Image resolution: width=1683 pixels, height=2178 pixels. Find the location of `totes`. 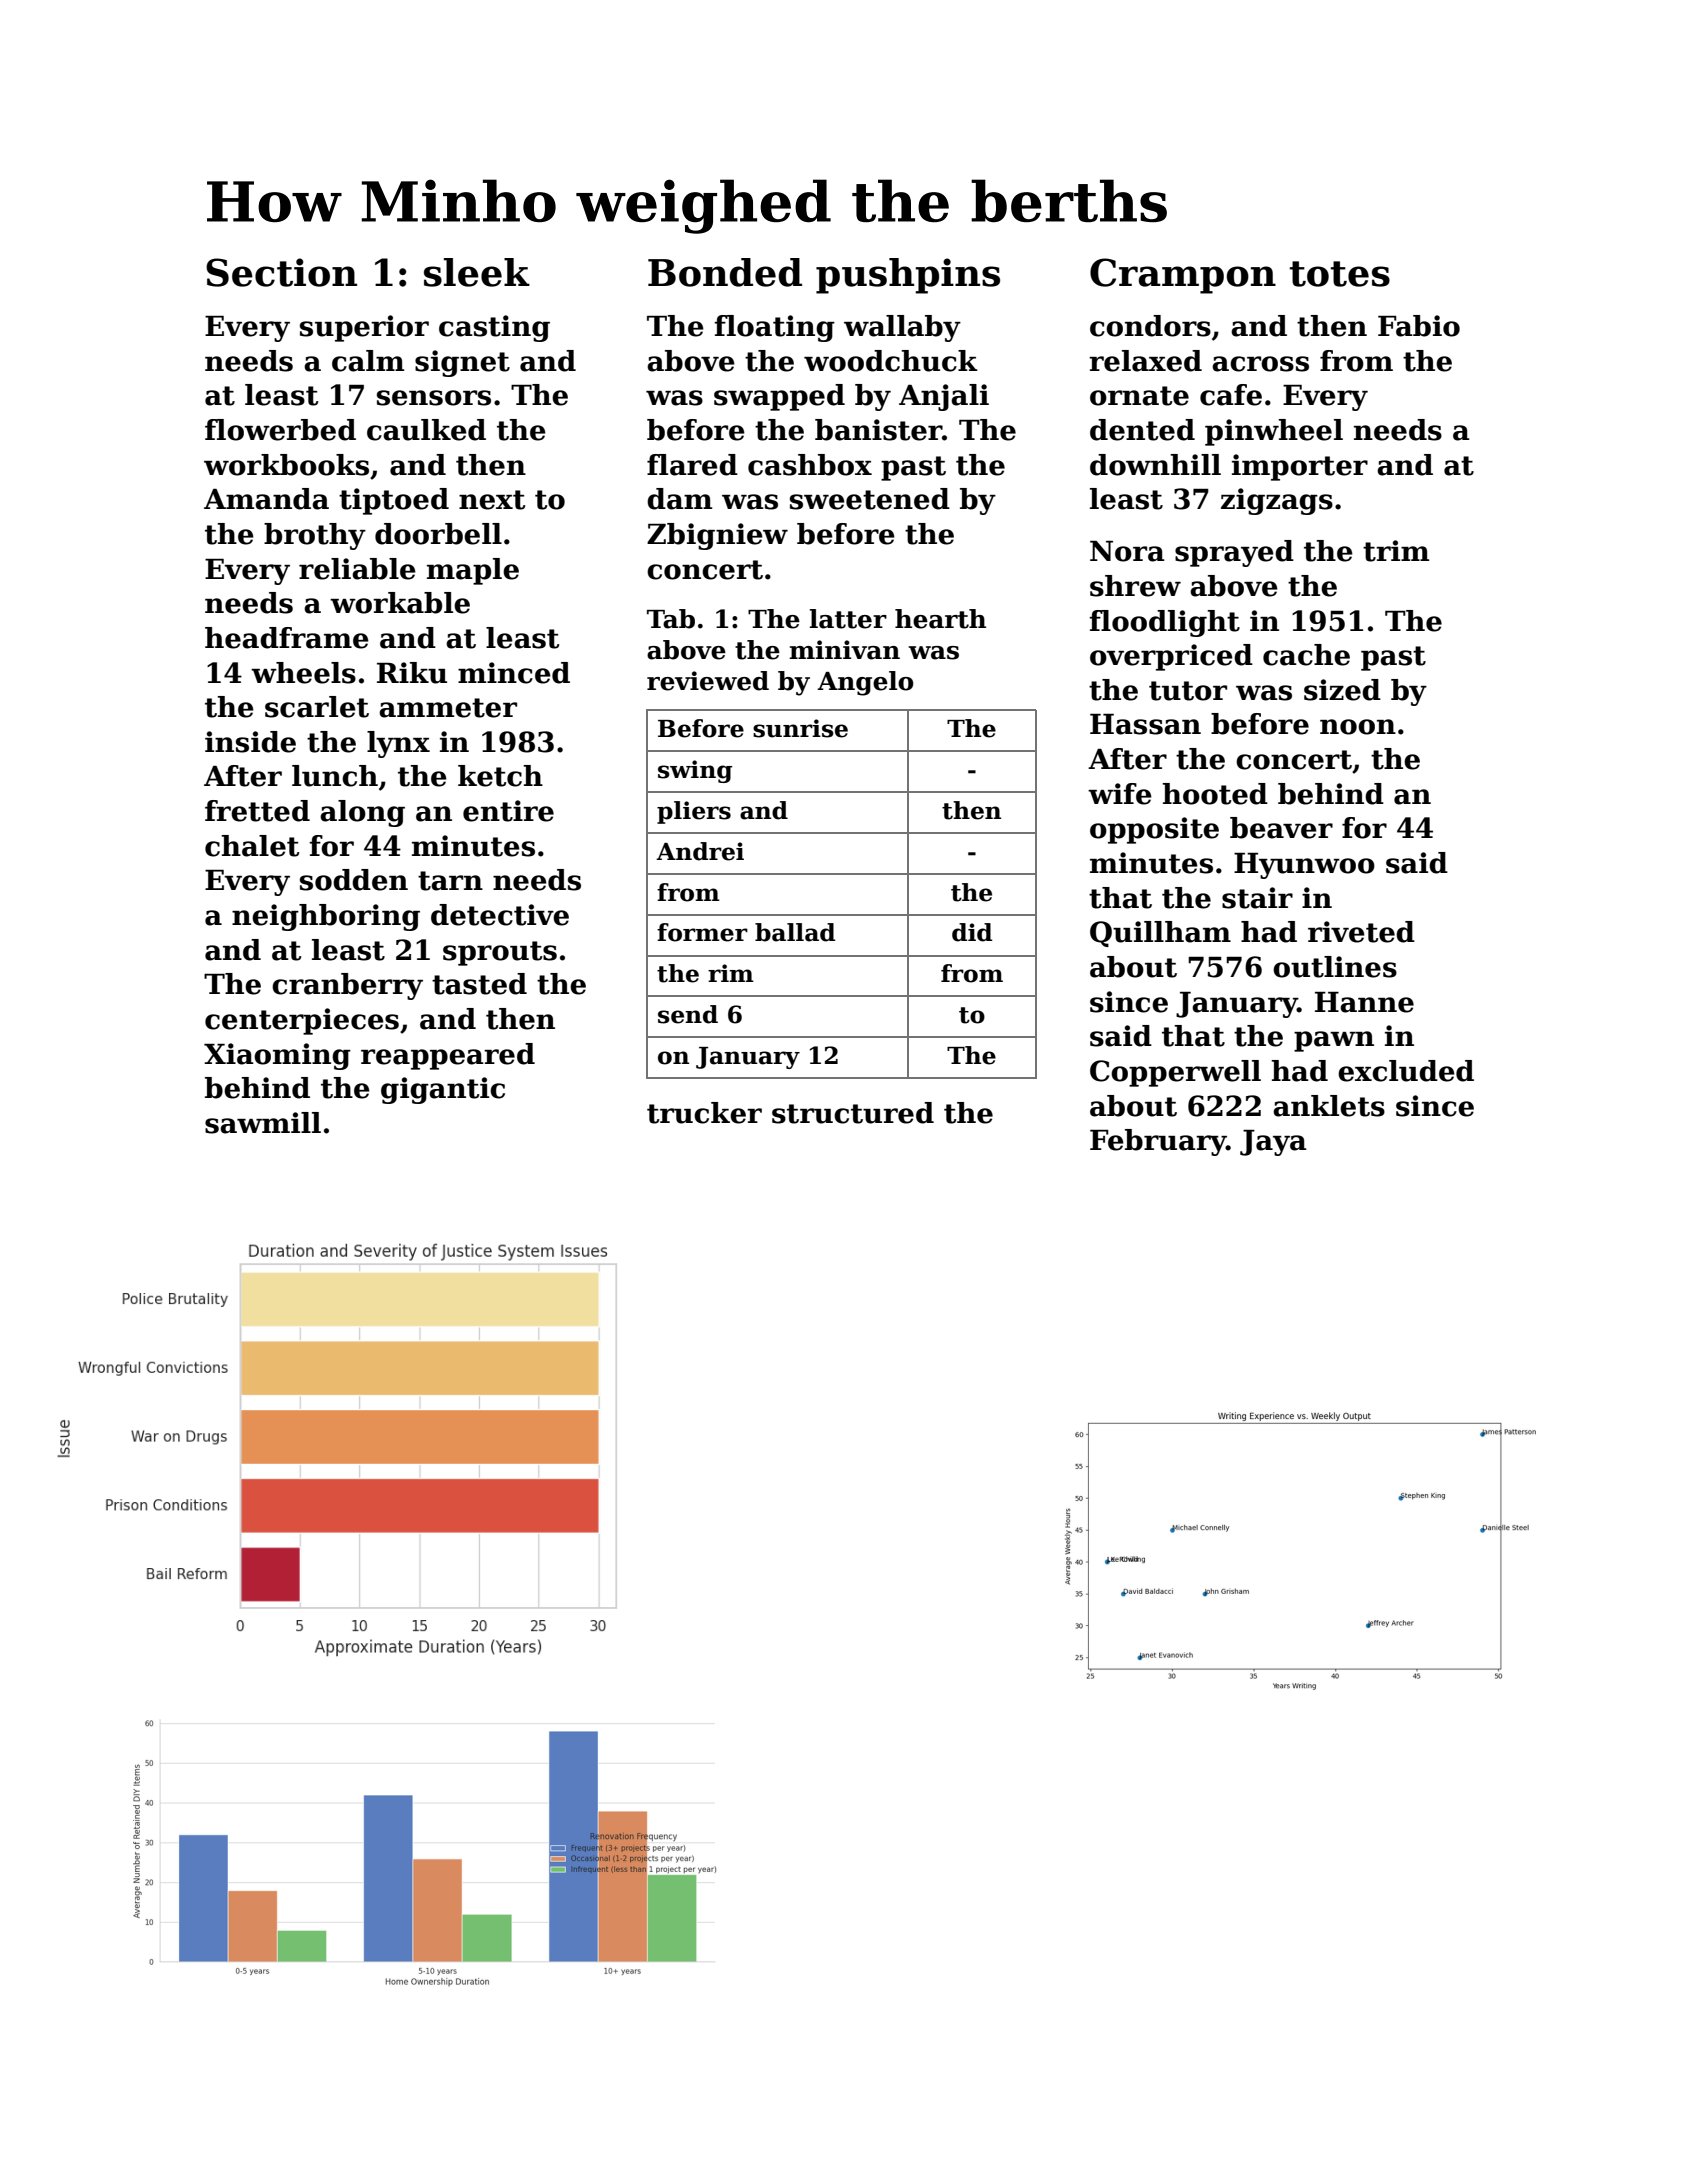

totes is located at coordinates (1340, 274).
